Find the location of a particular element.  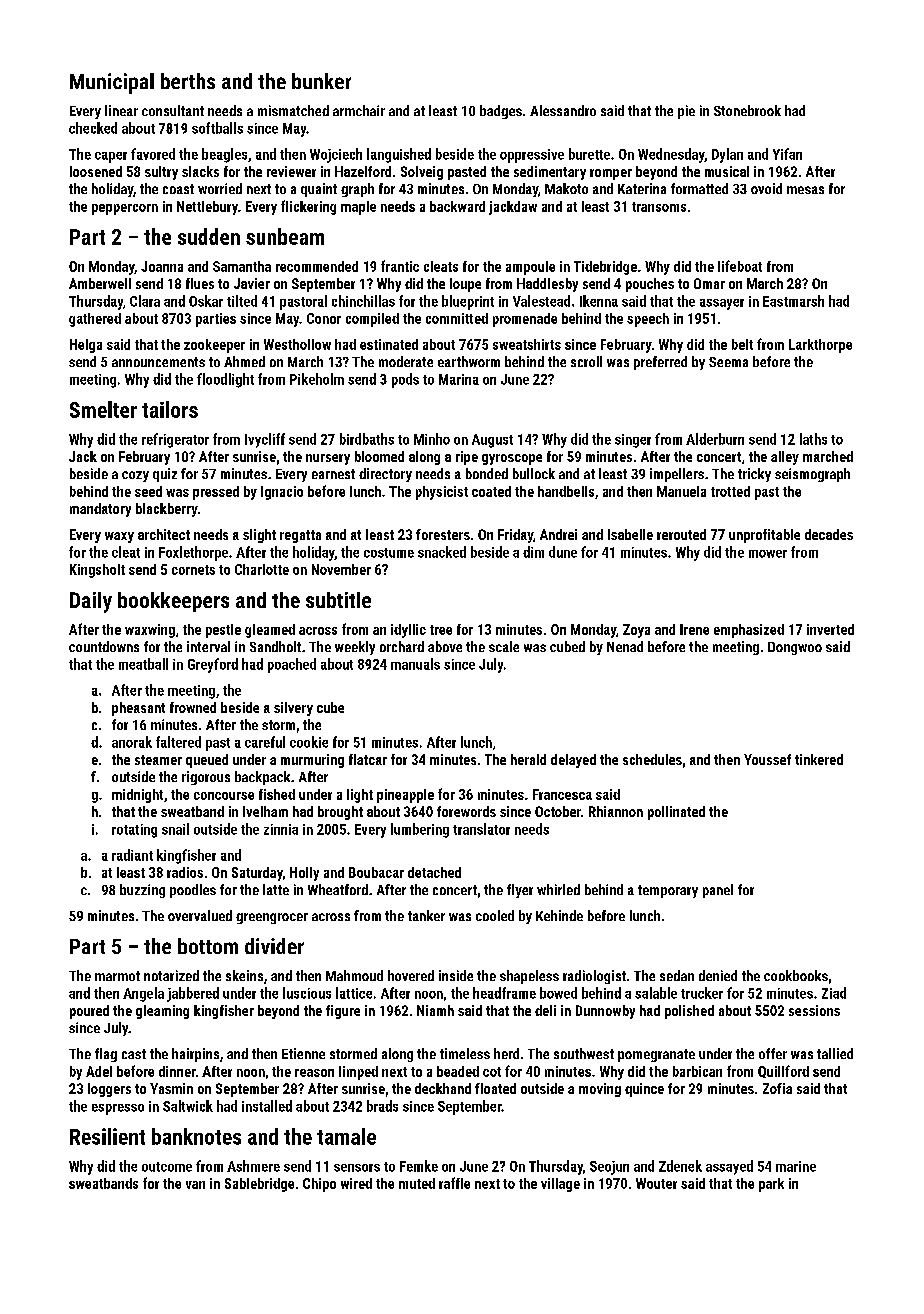

Municipal is located at coordinates (112, 83).
